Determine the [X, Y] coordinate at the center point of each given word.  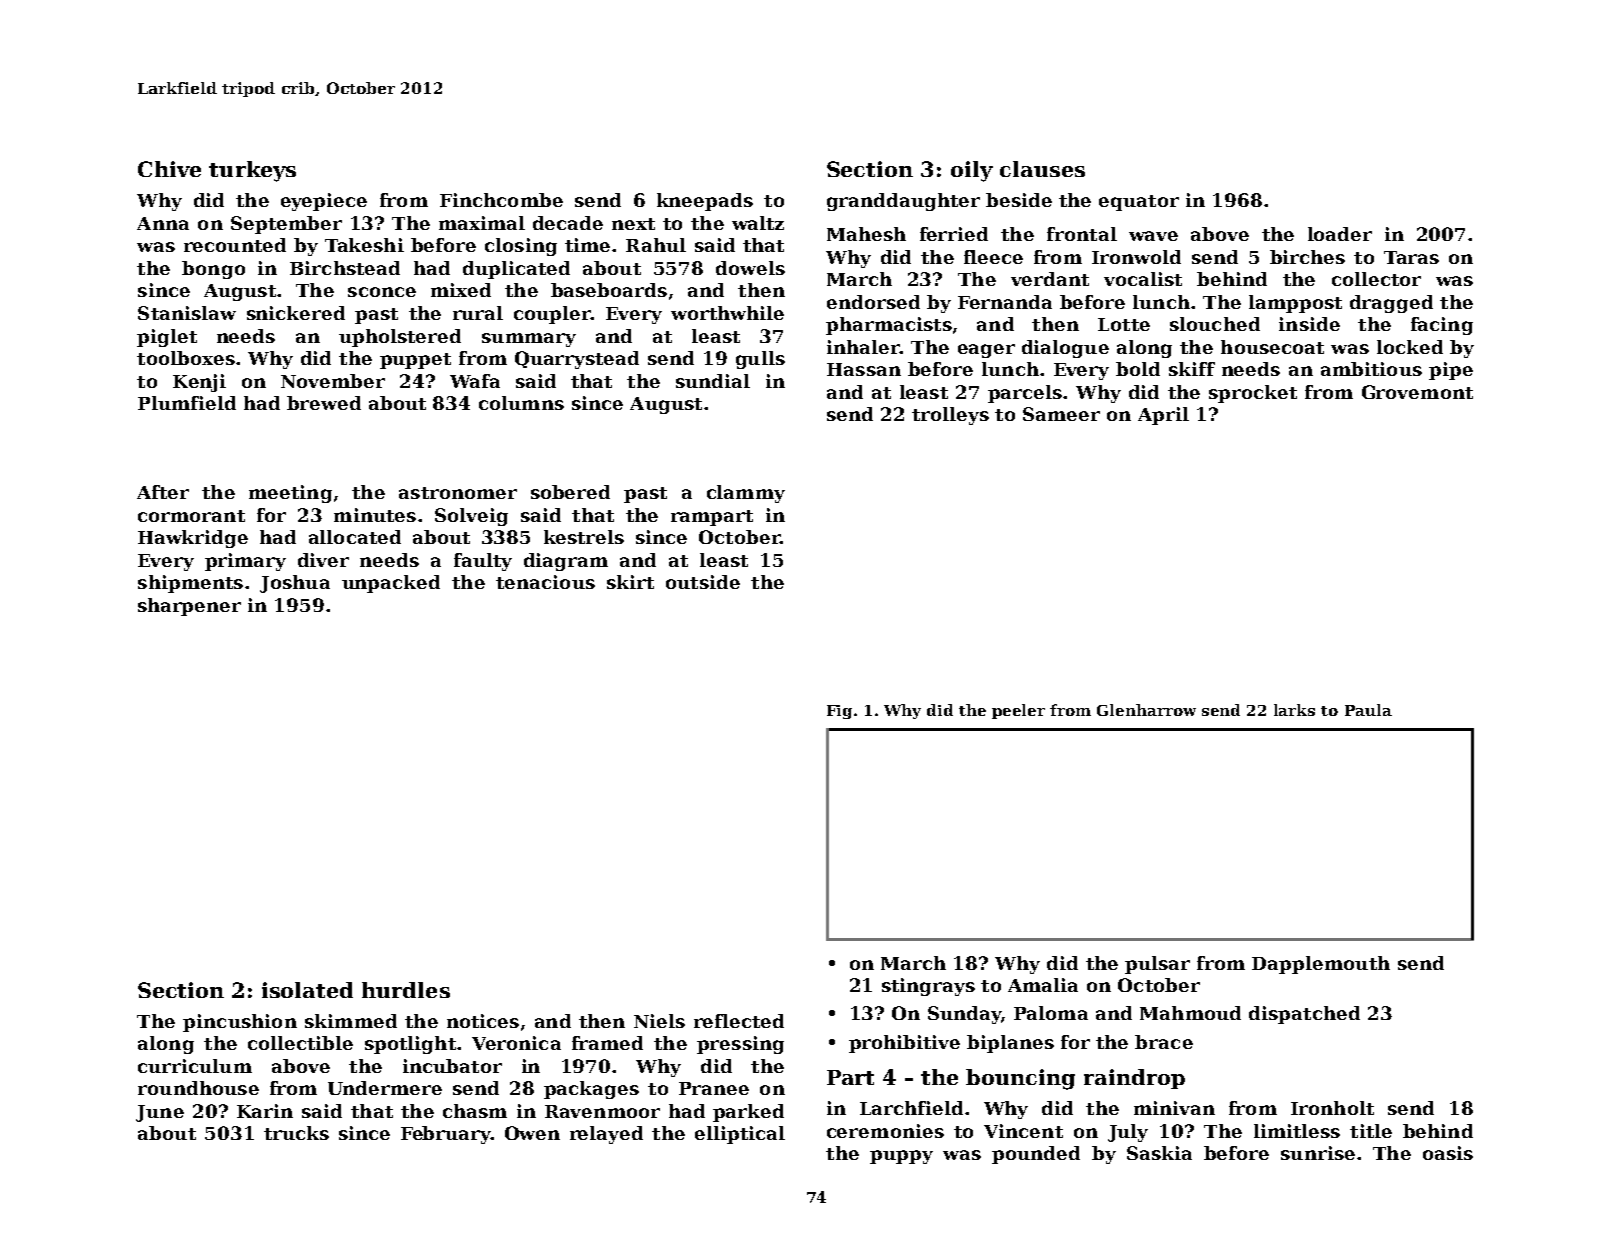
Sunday [965, 1015]
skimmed [351, 1021]
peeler [1018, 711]
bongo [213, 270]
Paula [1368, 710]
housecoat [1272, 347]
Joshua [295, 584]
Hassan [864, 369]
